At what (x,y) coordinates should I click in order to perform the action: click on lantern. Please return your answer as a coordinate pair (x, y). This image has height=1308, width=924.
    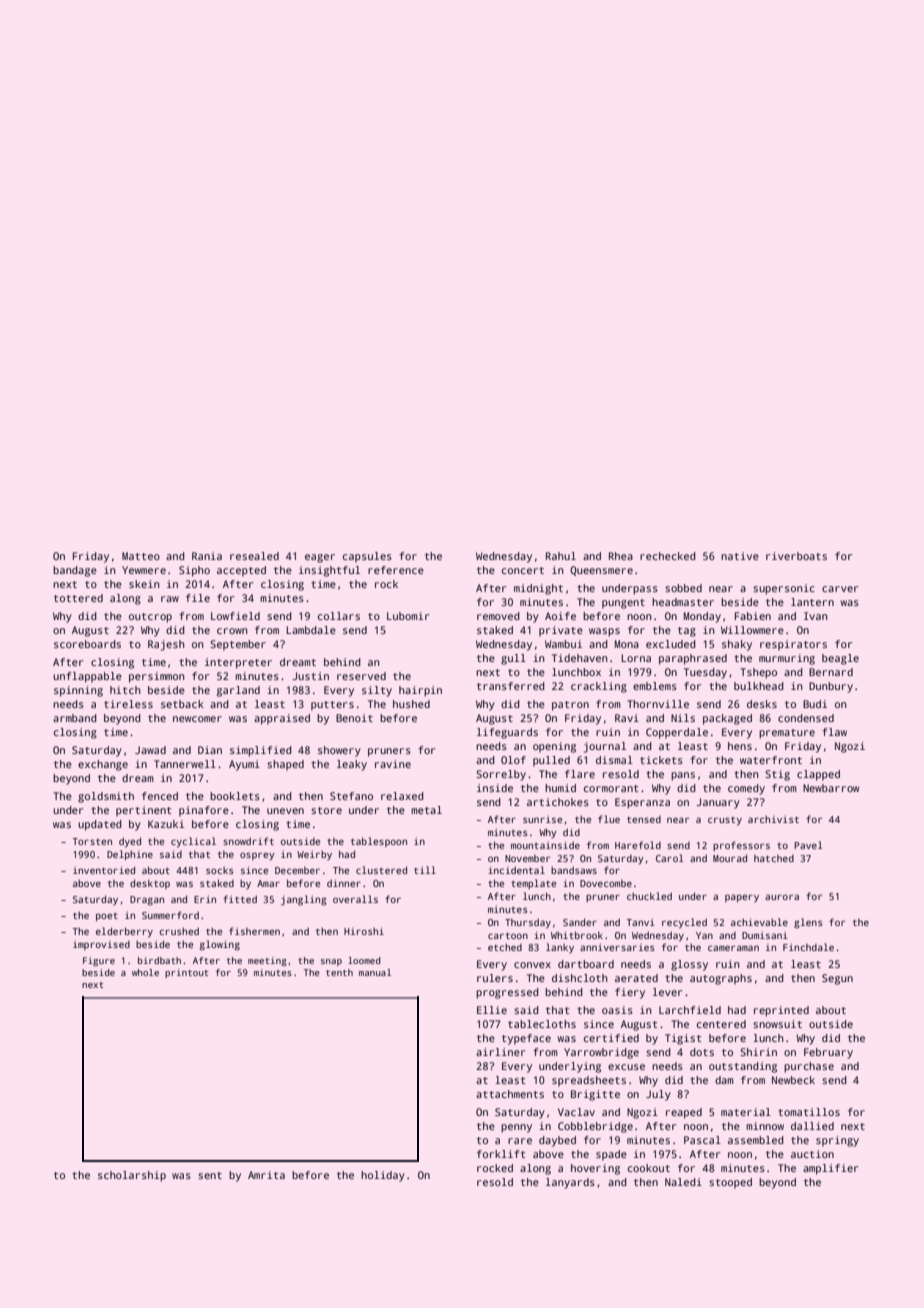
    Looking at the image, I should click on (812, 602).
